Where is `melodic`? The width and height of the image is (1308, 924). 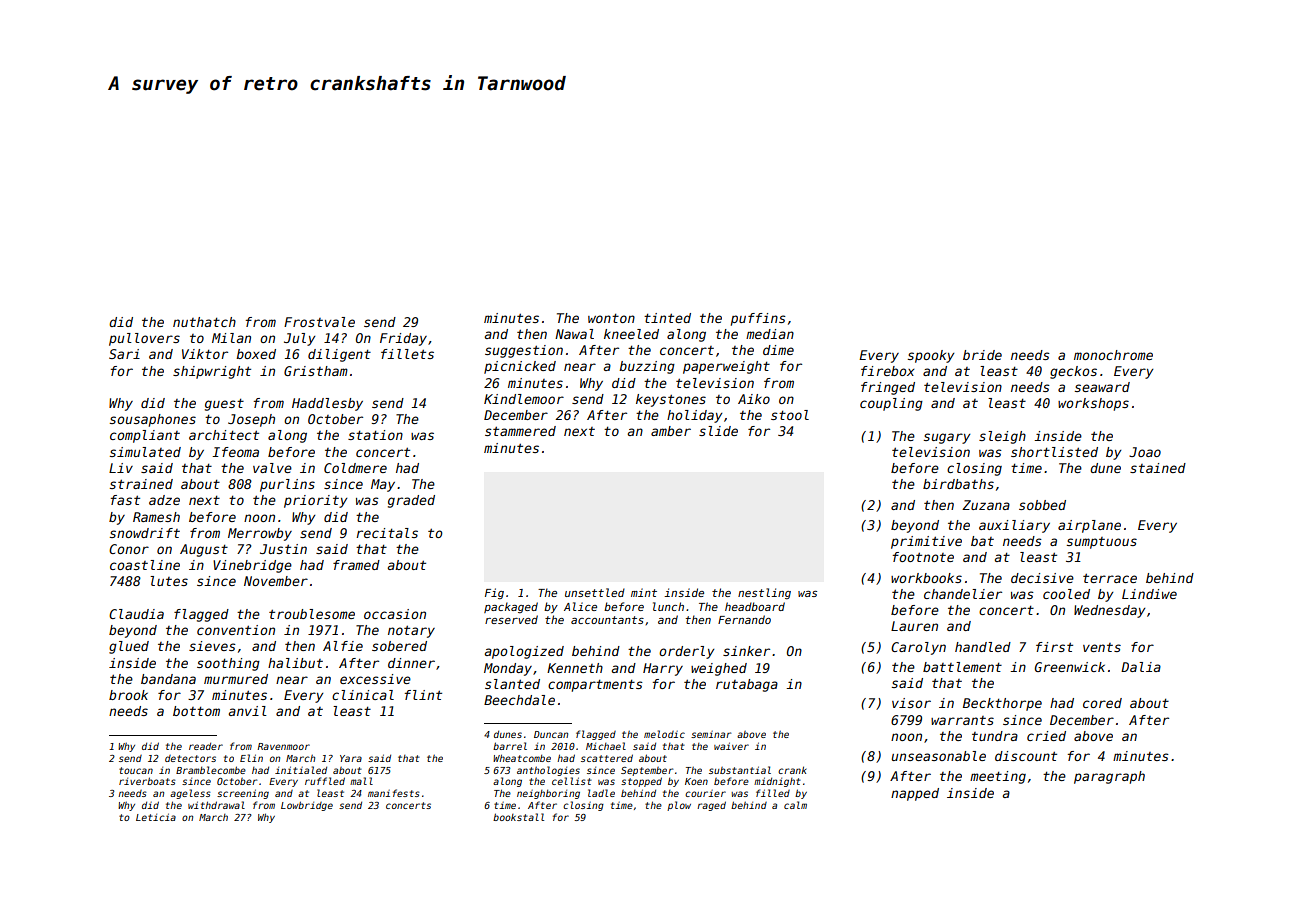
melodic is located at coordinates (664, 734).
